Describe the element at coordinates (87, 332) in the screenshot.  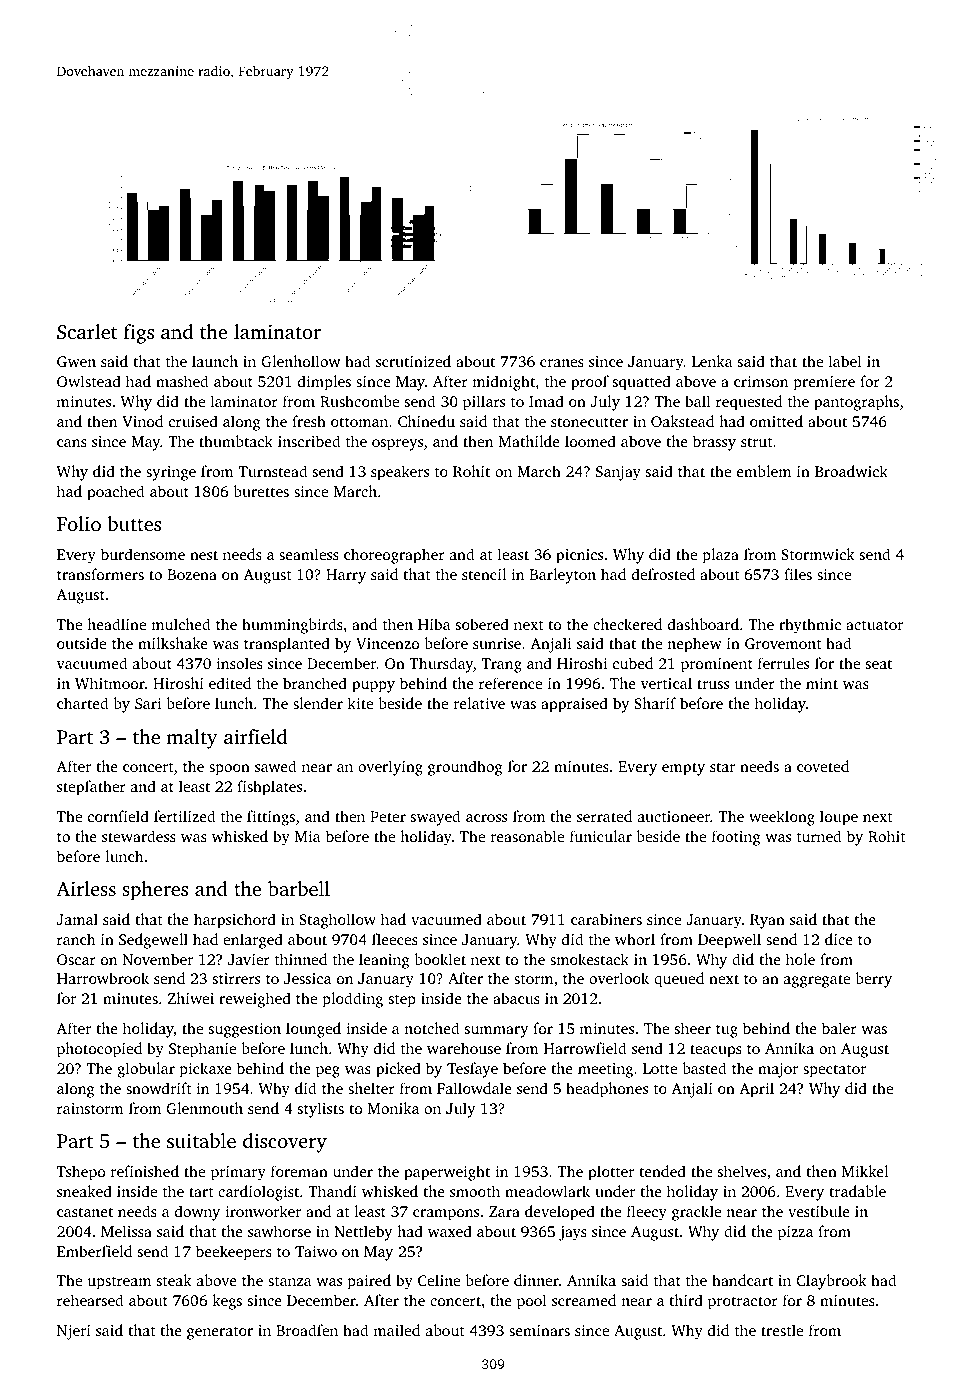
I see `Scarlet` at that location.
